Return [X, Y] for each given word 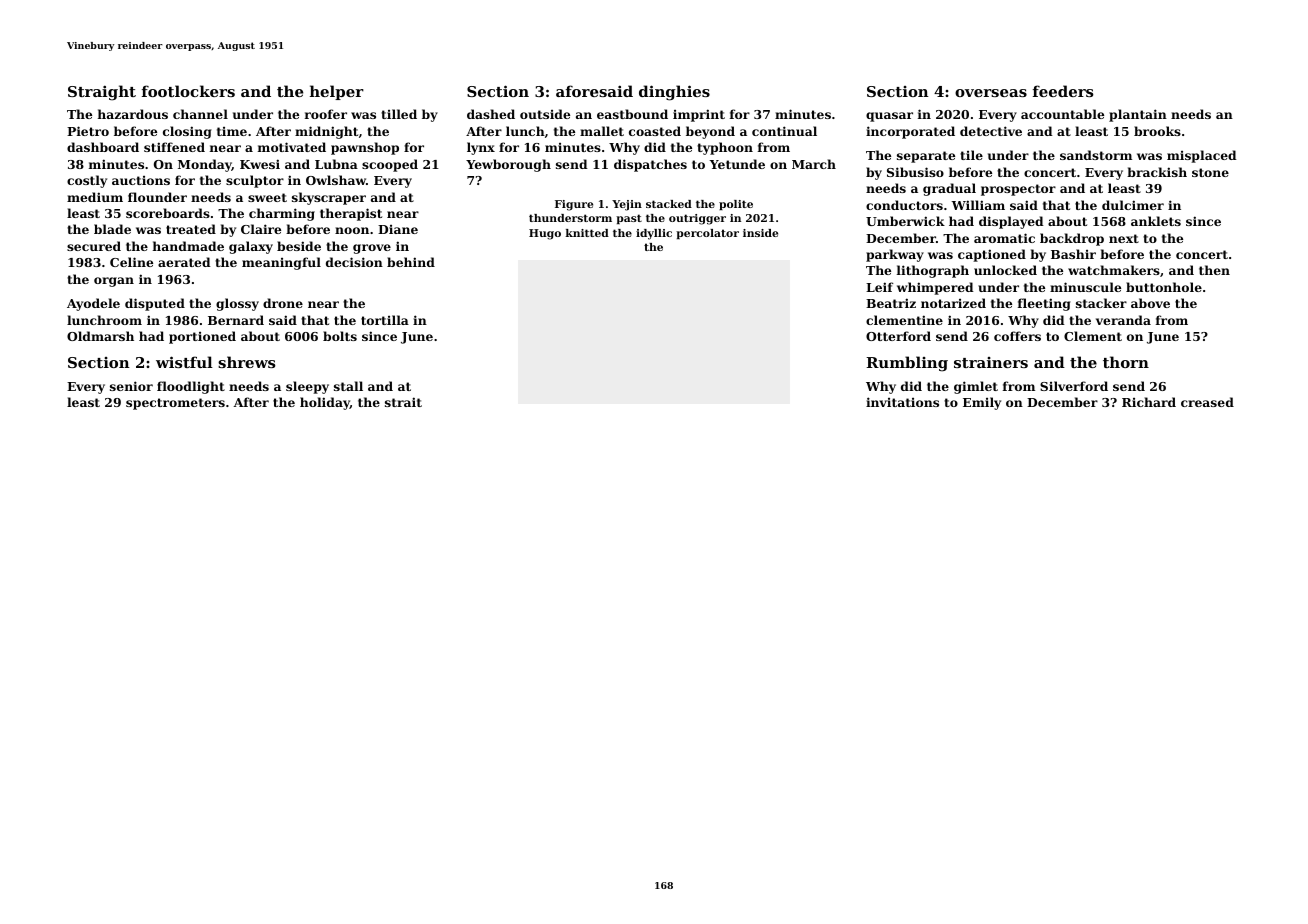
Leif [879, 287]
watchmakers [1114, 270]
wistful [184, 362]
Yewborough [508, 165]
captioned [992, 255]
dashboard [103, 147]
